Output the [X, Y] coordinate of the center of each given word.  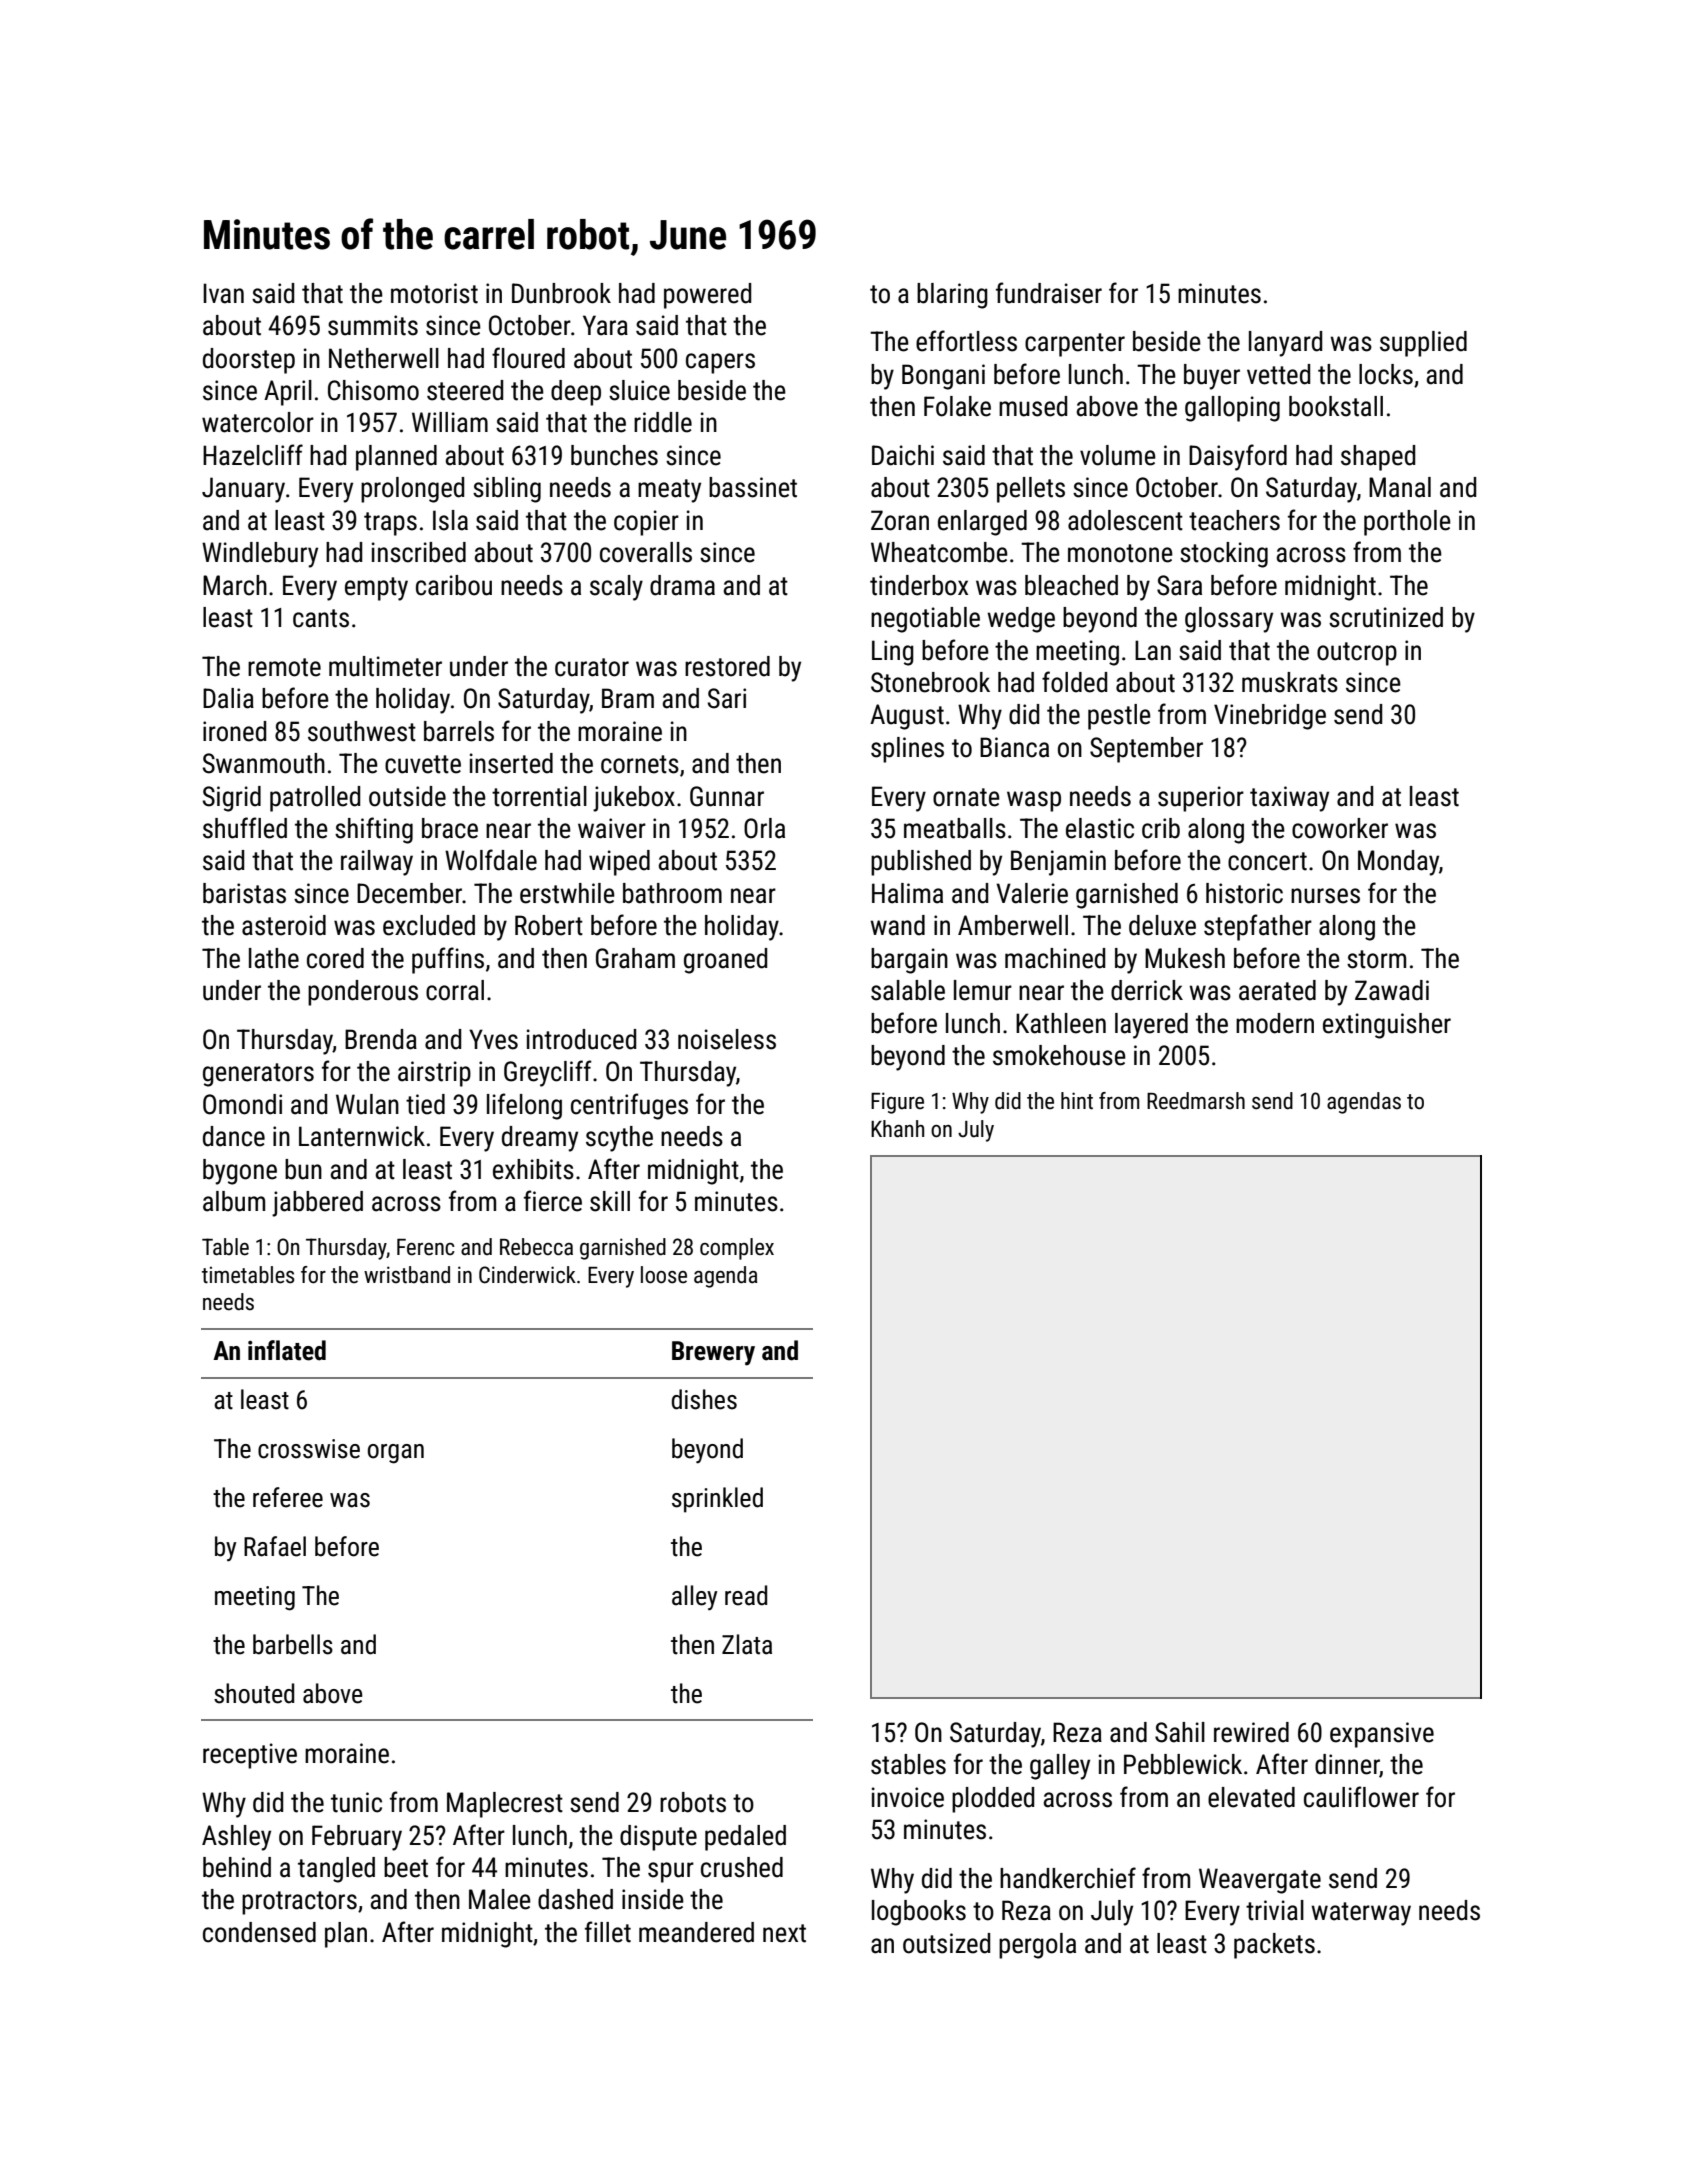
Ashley [236, 1838]
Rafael [275, 1546]
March [235, 585]
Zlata [747, 1644]
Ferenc [426, 1247]
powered [707, 296]
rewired [1251, 1732]
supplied [1423, 344]
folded [1074, 682]
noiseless [727, 1039]
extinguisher [1387, 1026]
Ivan [223, 293]
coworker [1340, 828]
